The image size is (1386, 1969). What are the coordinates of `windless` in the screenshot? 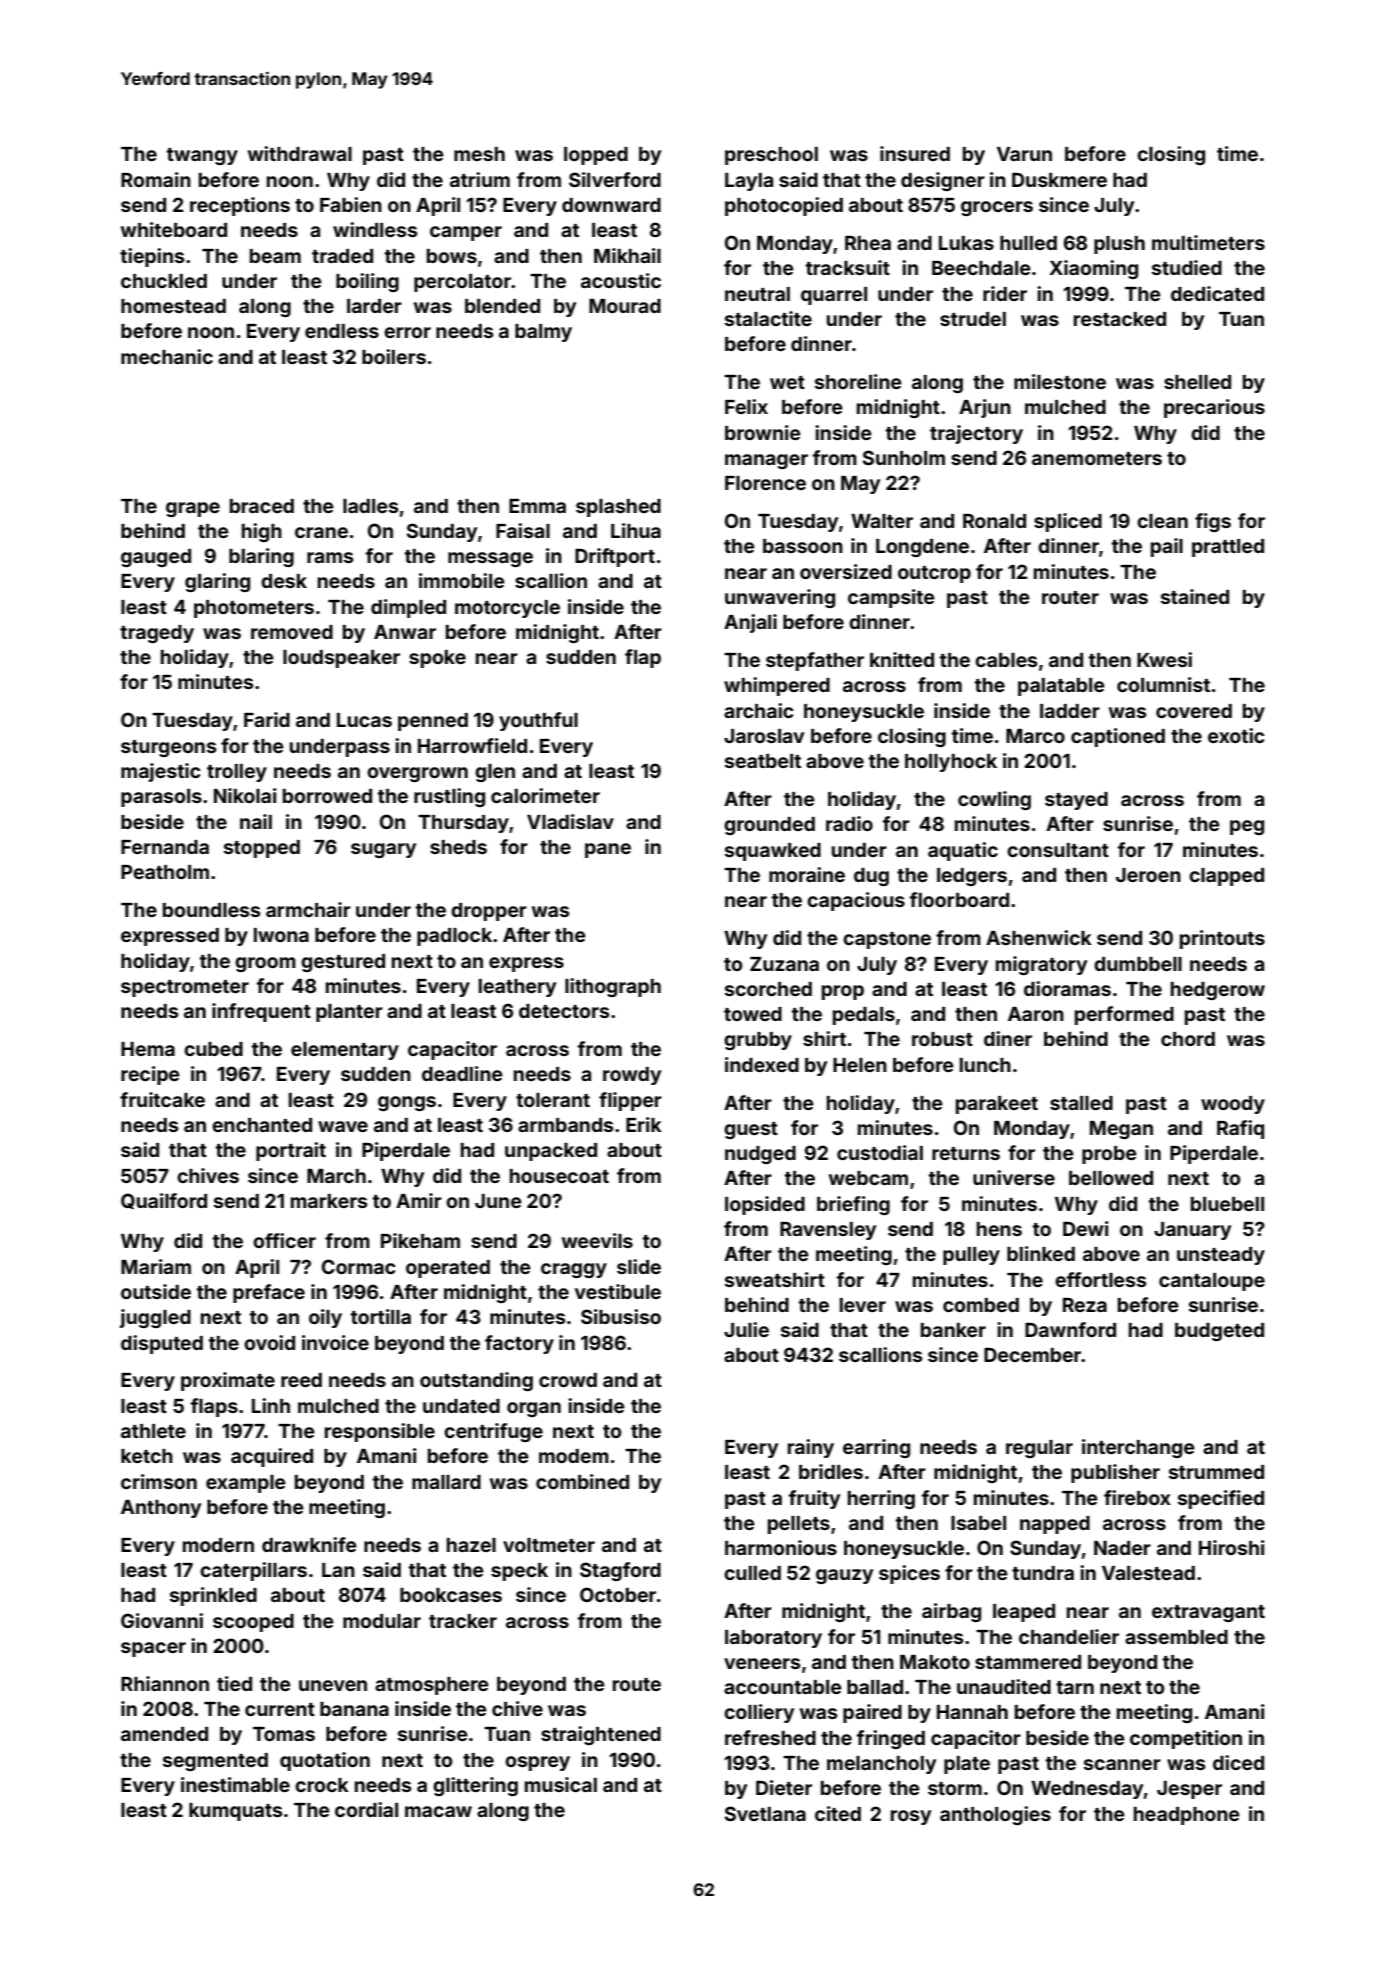 It's located at (375, 229).
